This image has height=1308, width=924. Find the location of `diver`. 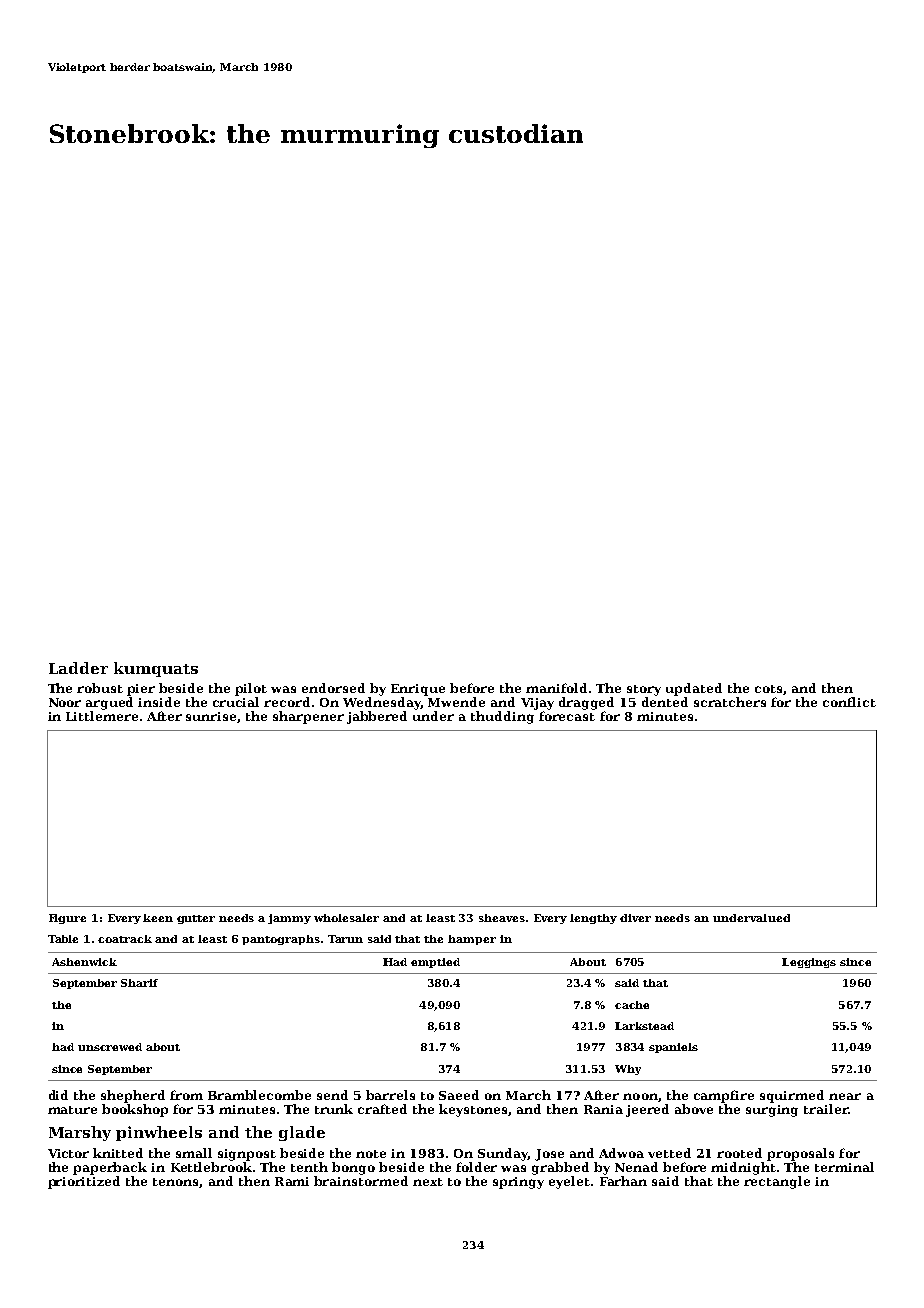

diver is located at coordinates (635, 918).
